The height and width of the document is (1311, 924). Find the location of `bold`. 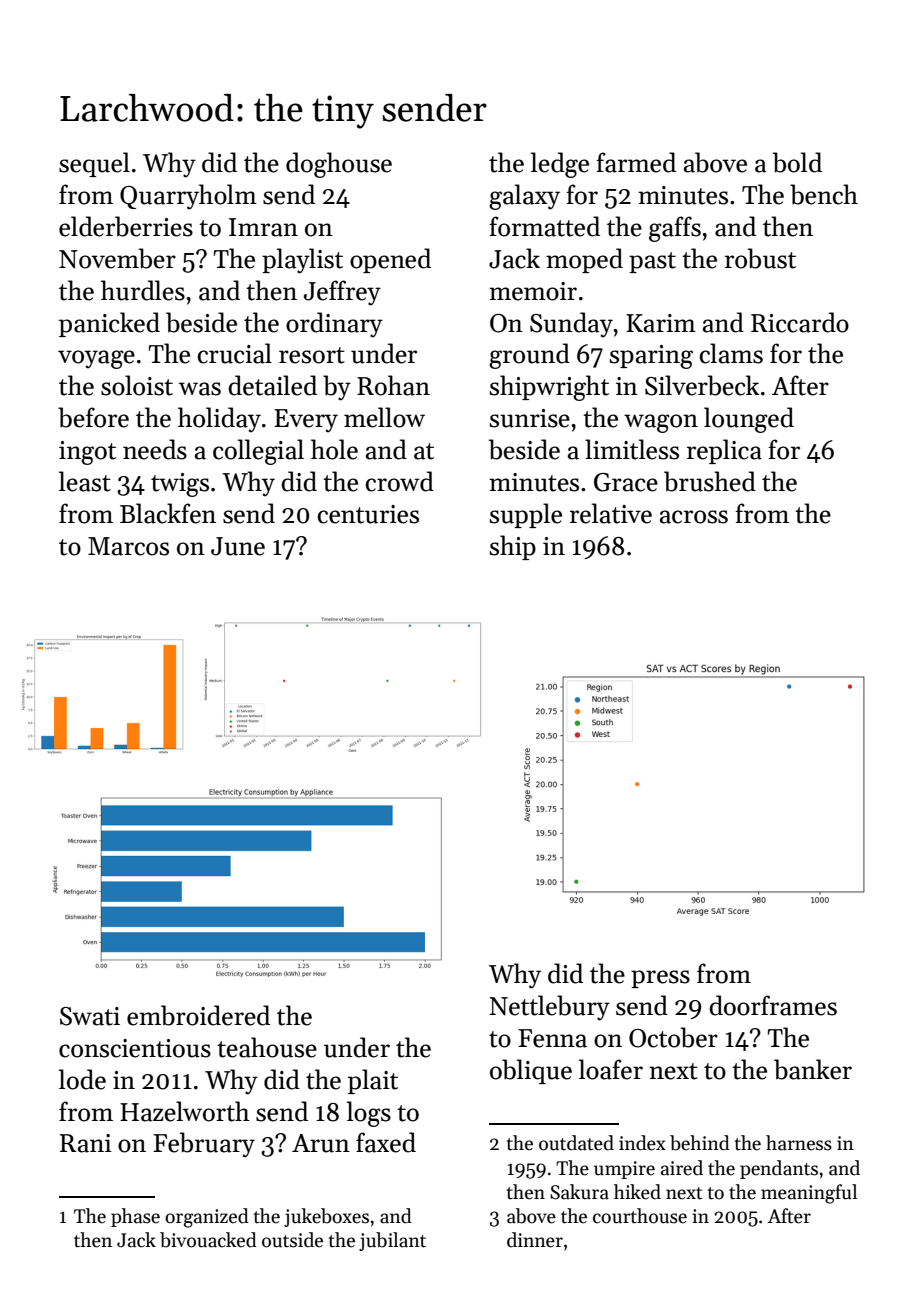

bold is located at coordinates (797, 162).
